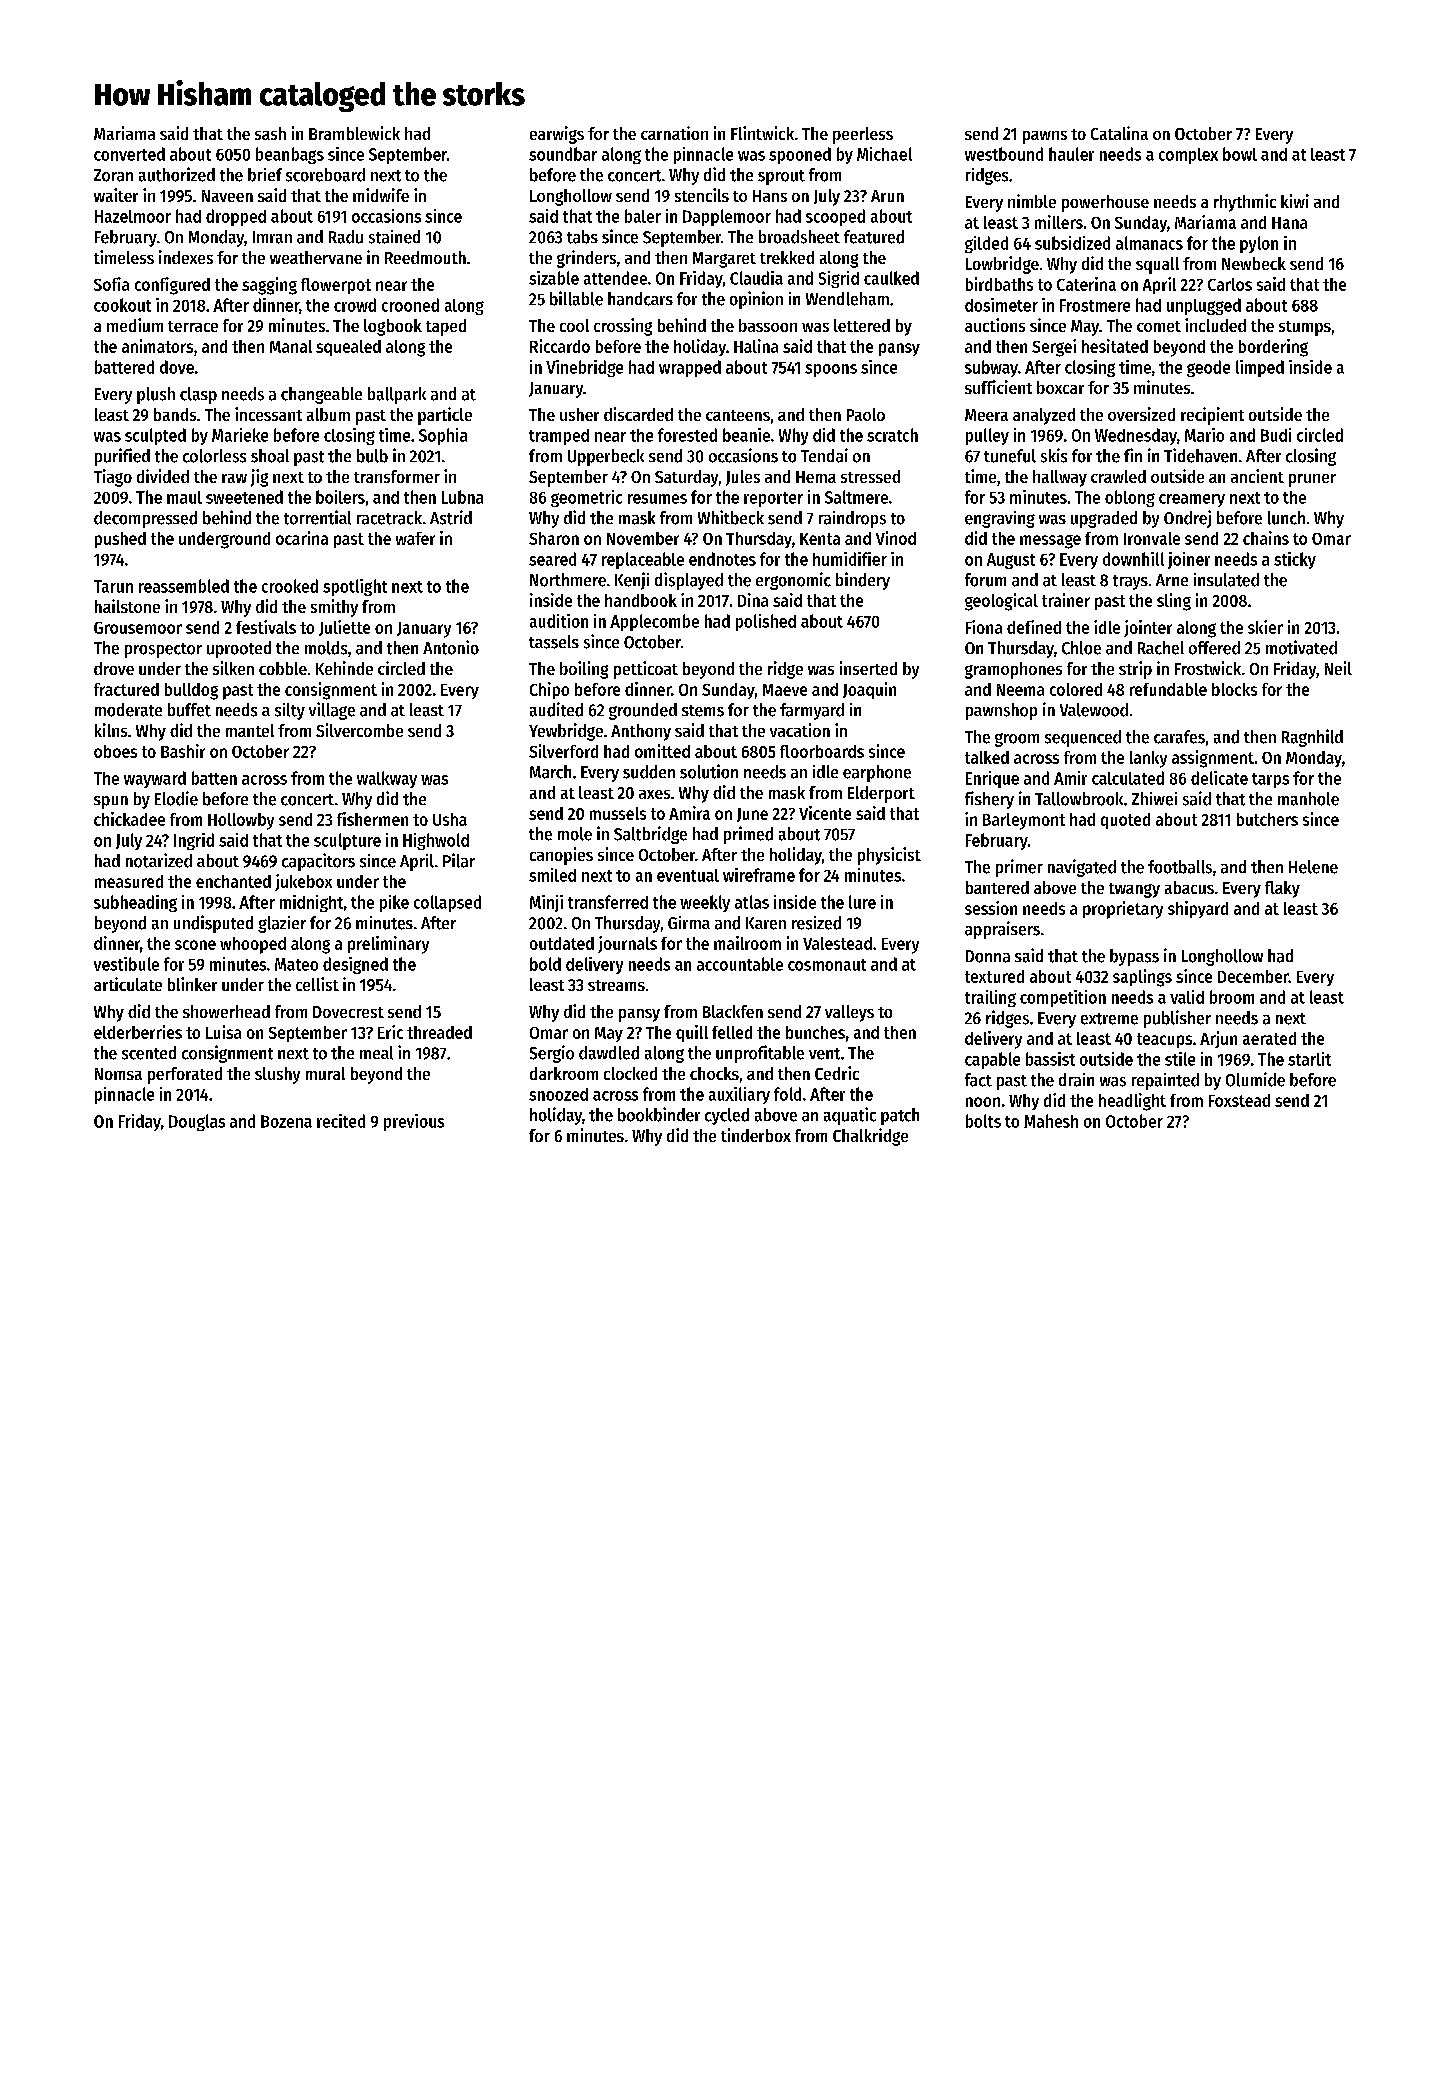  Describe the element at coordinates (753, 600) in the screenshot. I see `Dina` at that location.
